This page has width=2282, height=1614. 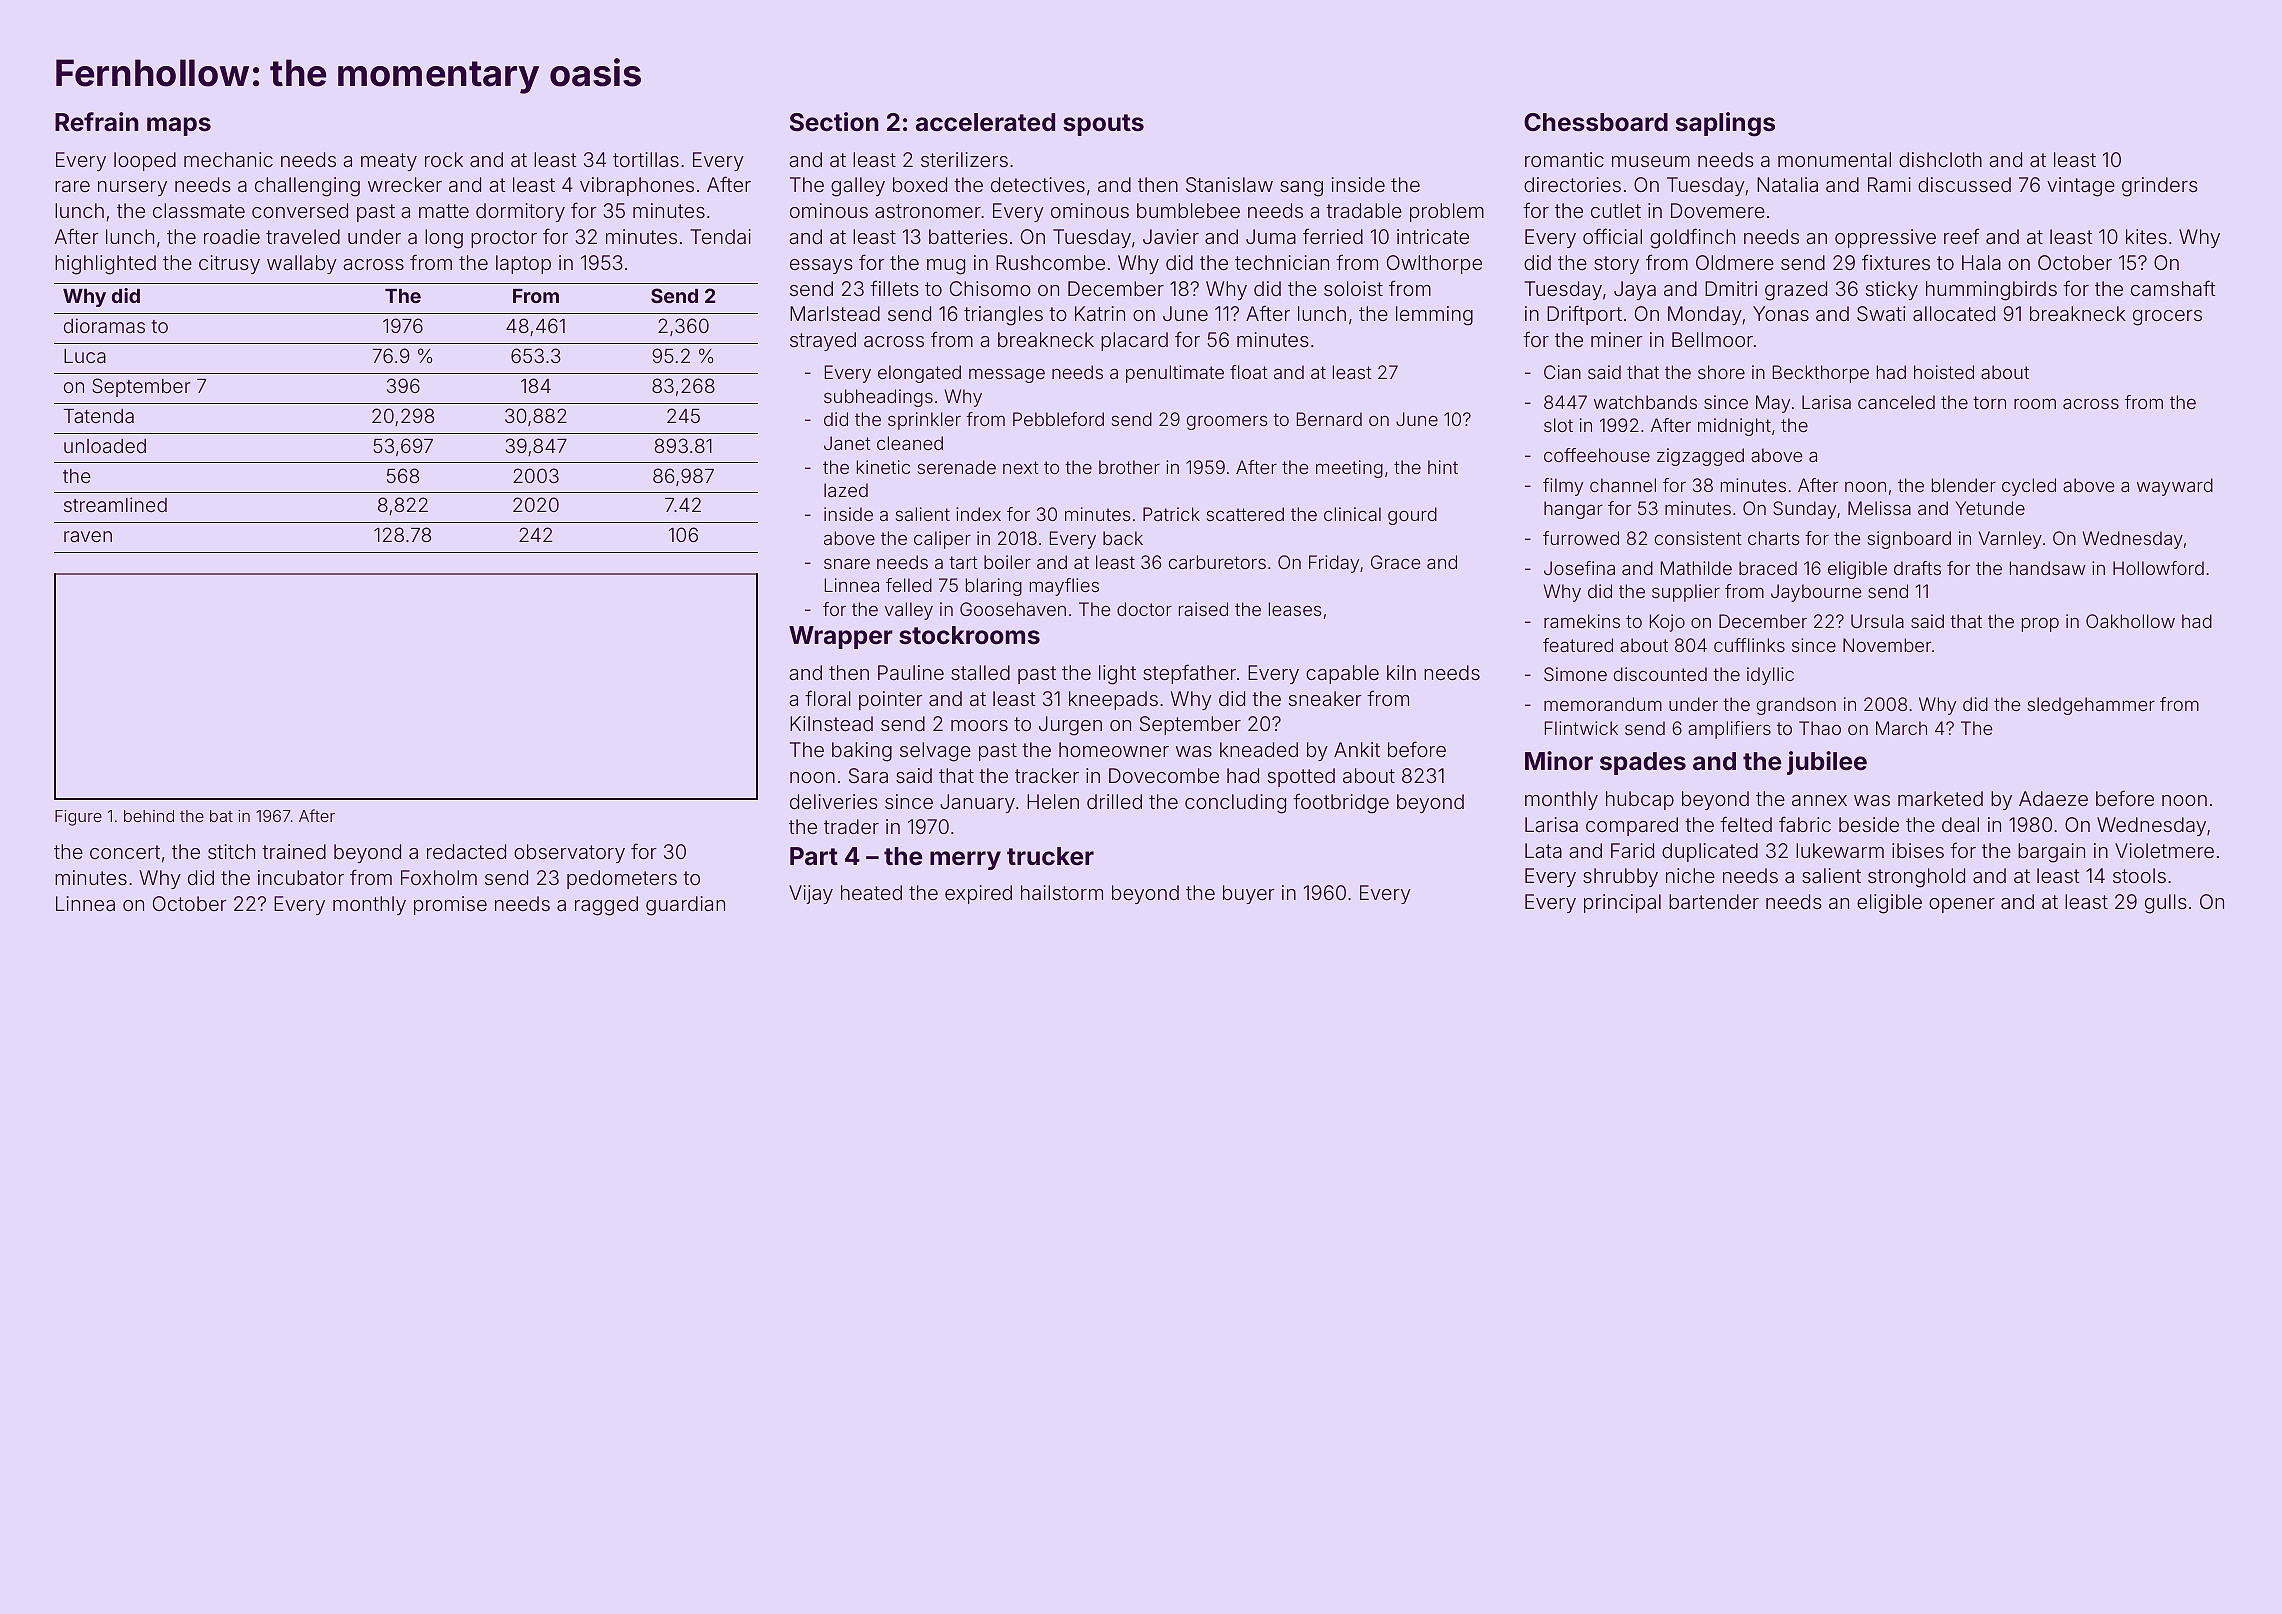 What do you see at coordinates (2130, 621) in the page?
I see `Oakhollow` at bounding box center [2130, 621].
